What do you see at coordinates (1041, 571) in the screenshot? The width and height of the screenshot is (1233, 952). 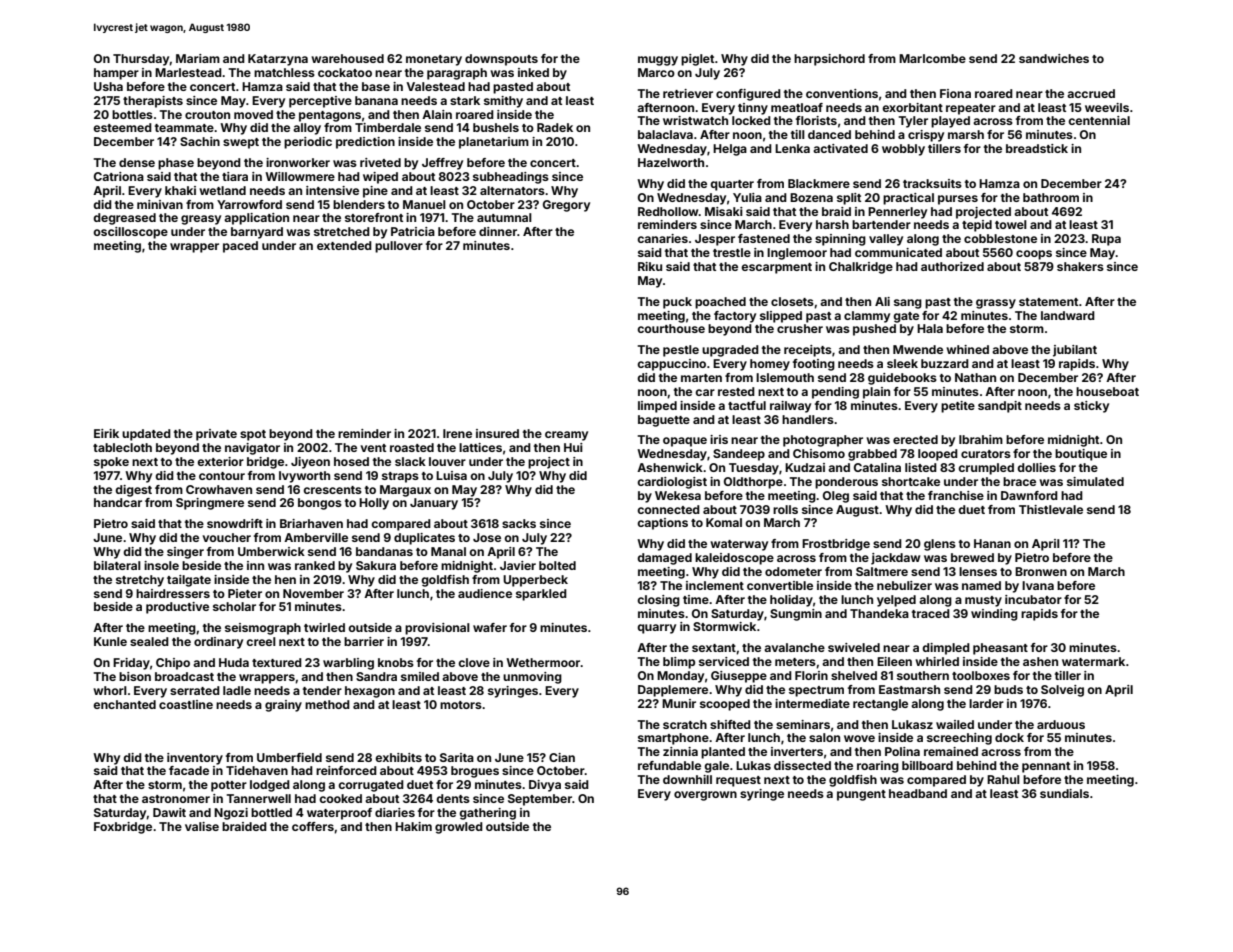 I see `Bronwen` at bounding box center [1041, 571].
